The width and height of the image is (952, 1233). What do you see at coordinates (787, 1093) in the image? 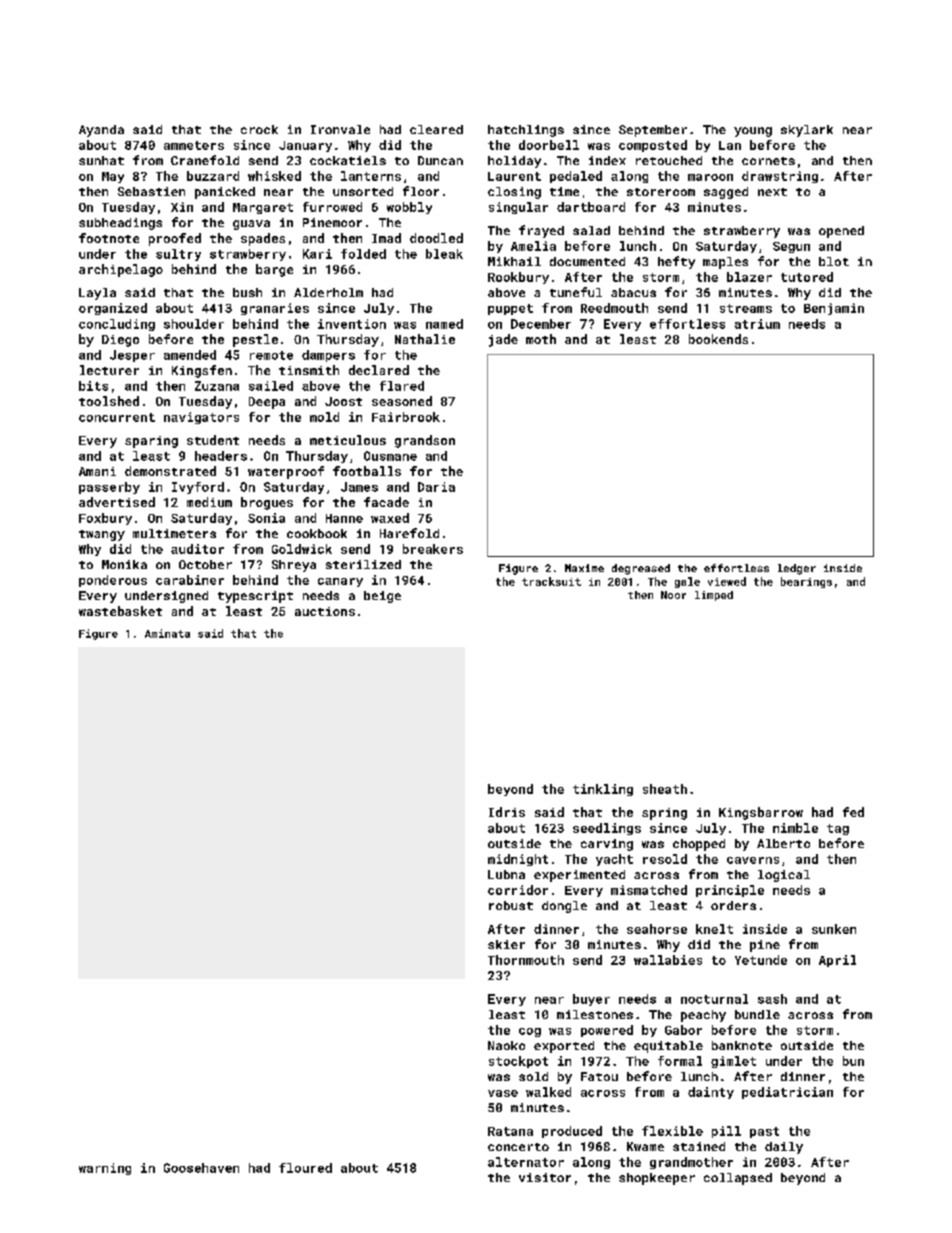
I see `pediatrician` at bounding box center [787, 1093].
